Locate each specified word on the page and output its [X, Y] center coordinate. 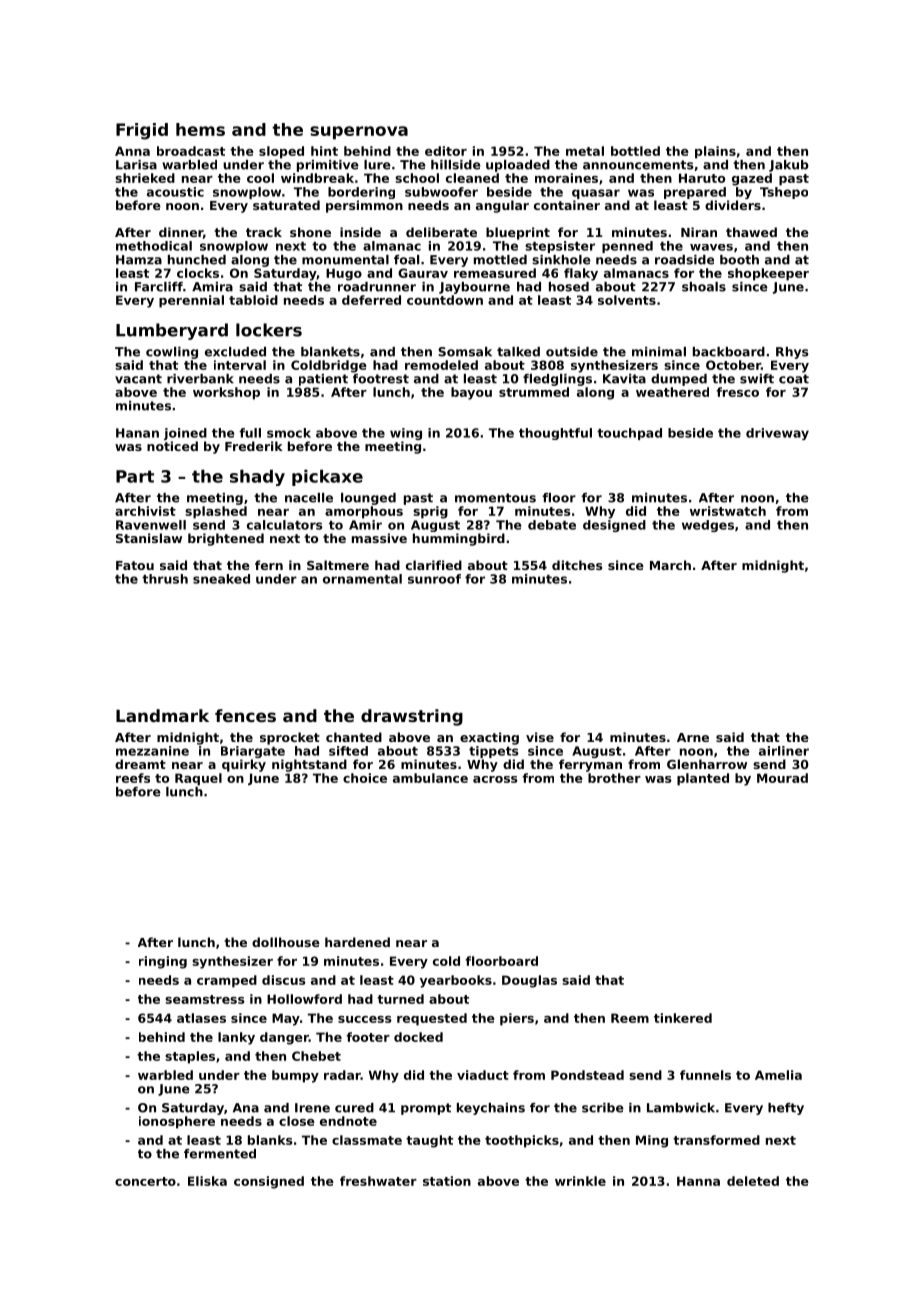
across [495, 779]
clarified [434, 565]
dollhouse [286, 942]
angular [502, 206]
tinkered [683, 1018]
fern [269, 565]
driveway [777, 434]
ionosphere [177, 1122]
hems [200, 129]
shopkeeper [768, 274]
